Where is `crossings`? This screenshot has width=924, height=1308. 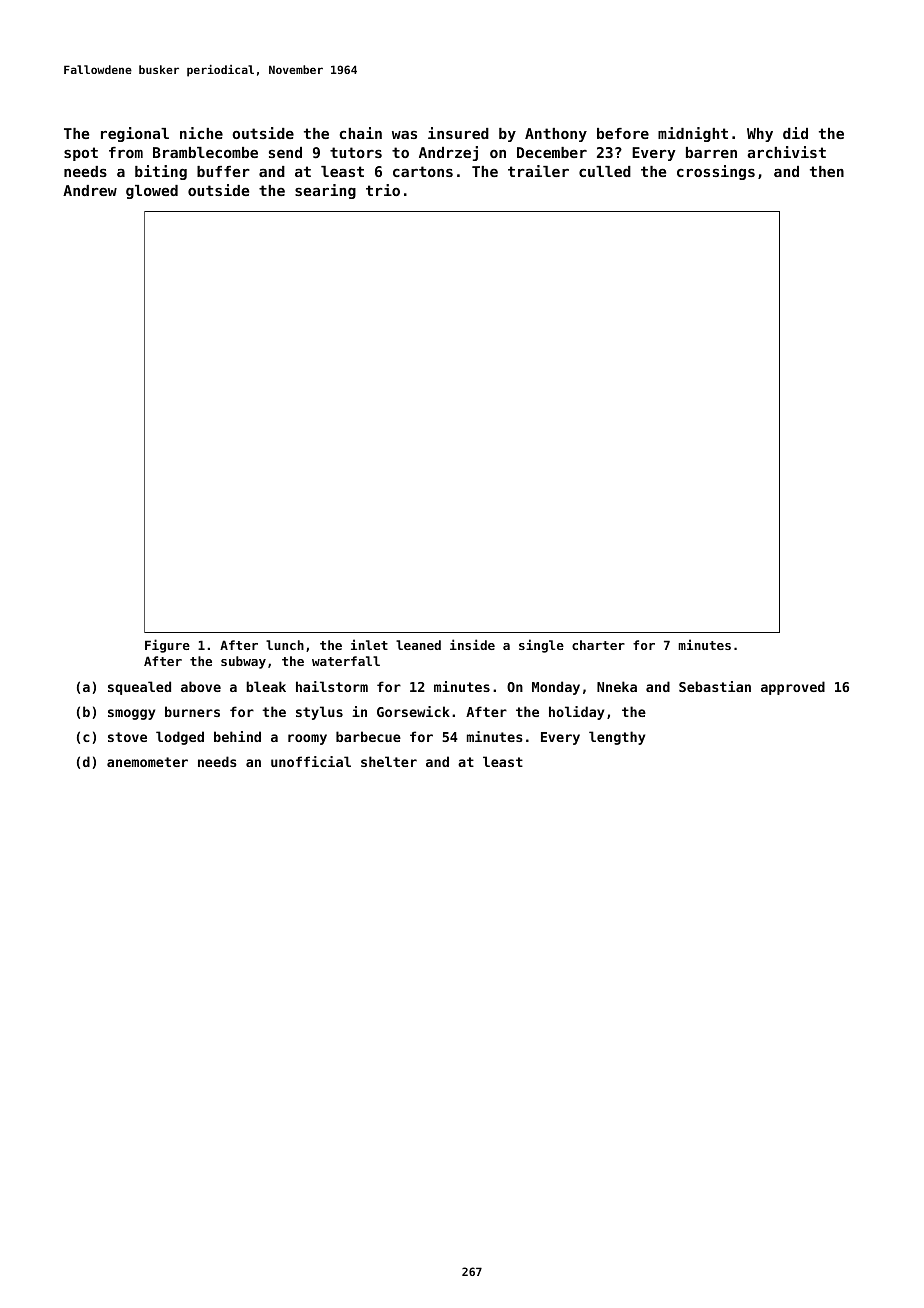 crossings is located at coordinates (716, 172).
